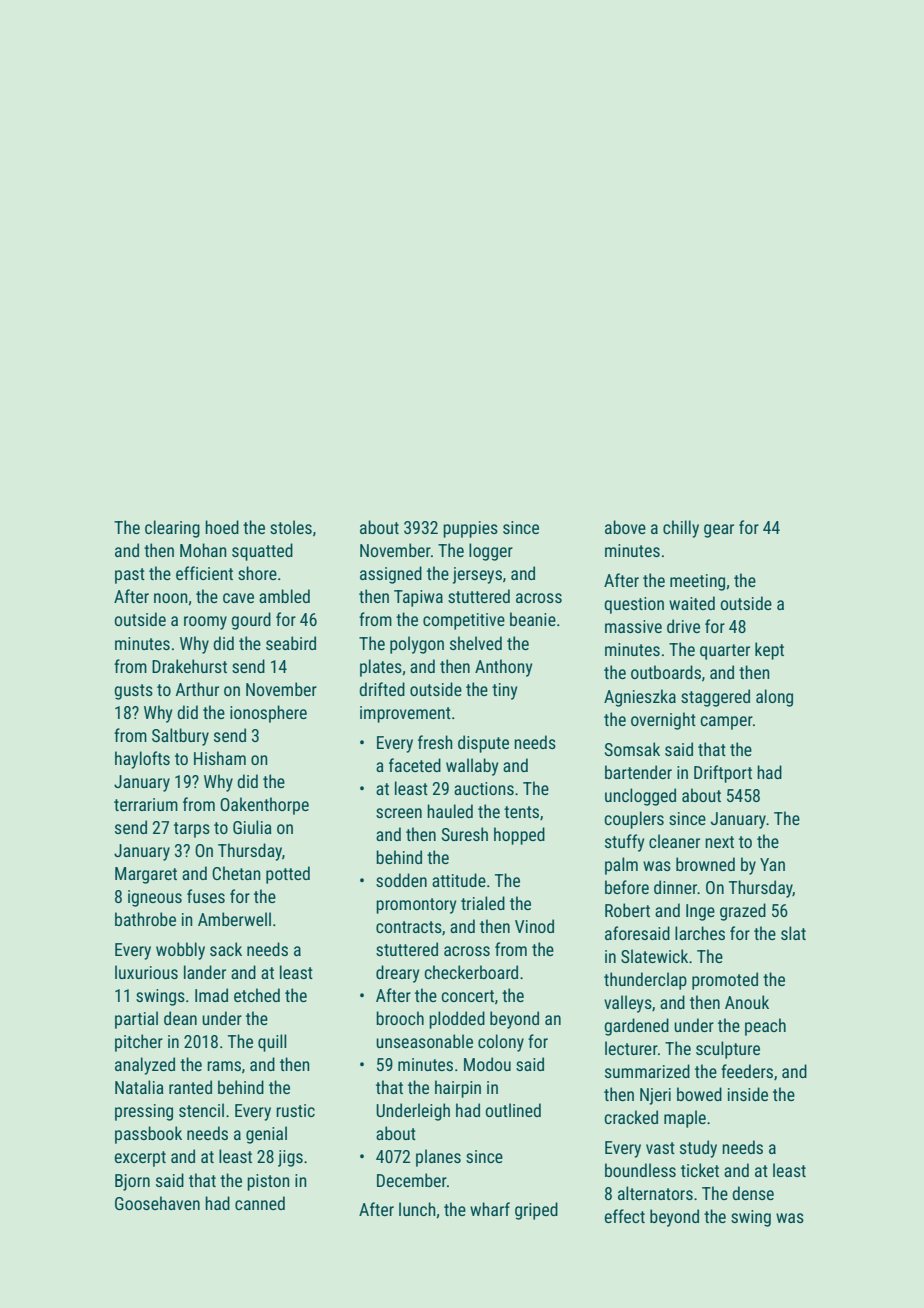 Image resolution: width=924 pixels, height=1308 pixels. Describe the element at coordinates (409, 927) in the screenshot. I see `contracts` at that location.
